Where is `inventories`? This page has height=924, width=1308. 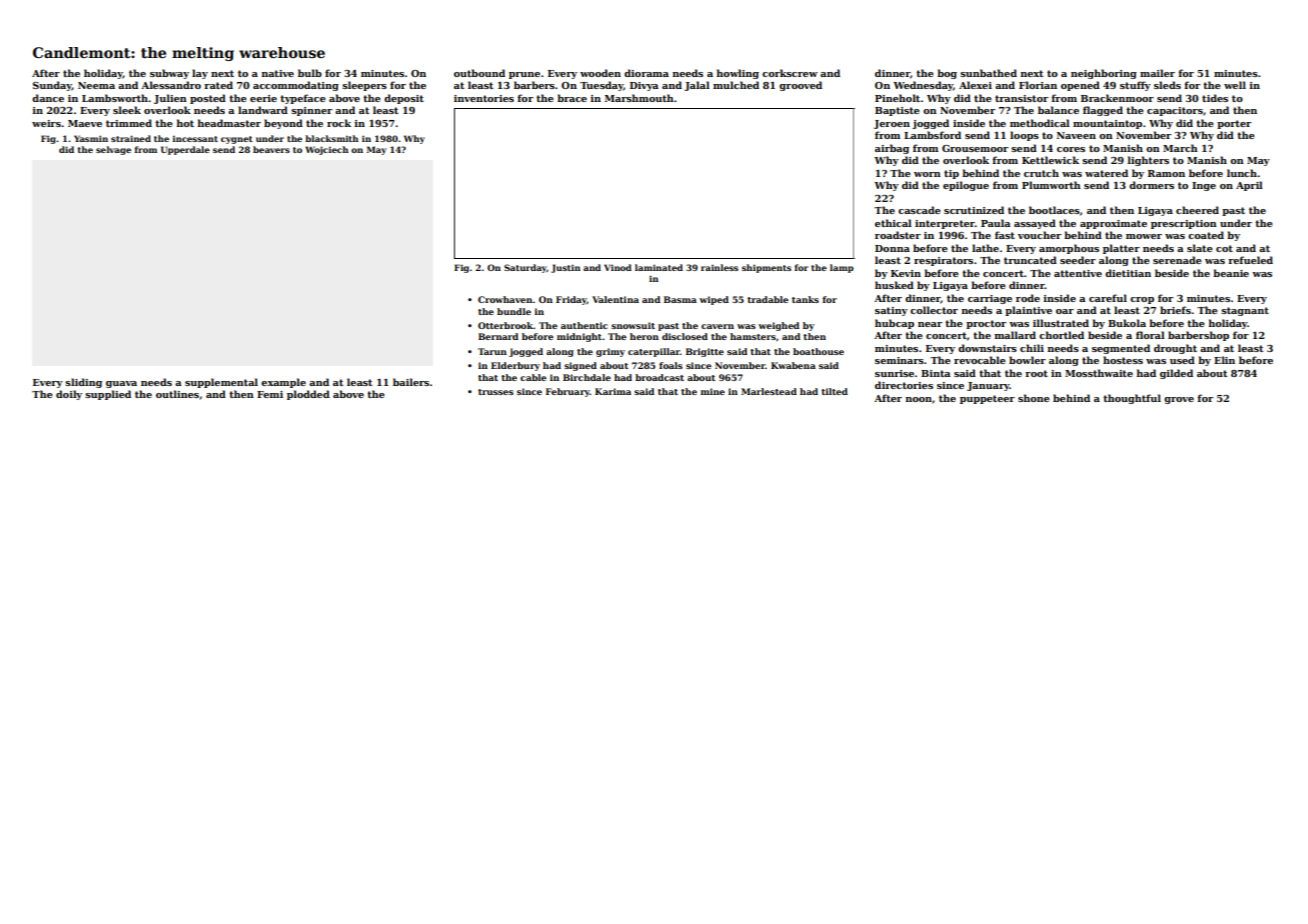
inventories is located at coordinates (484, 98).
